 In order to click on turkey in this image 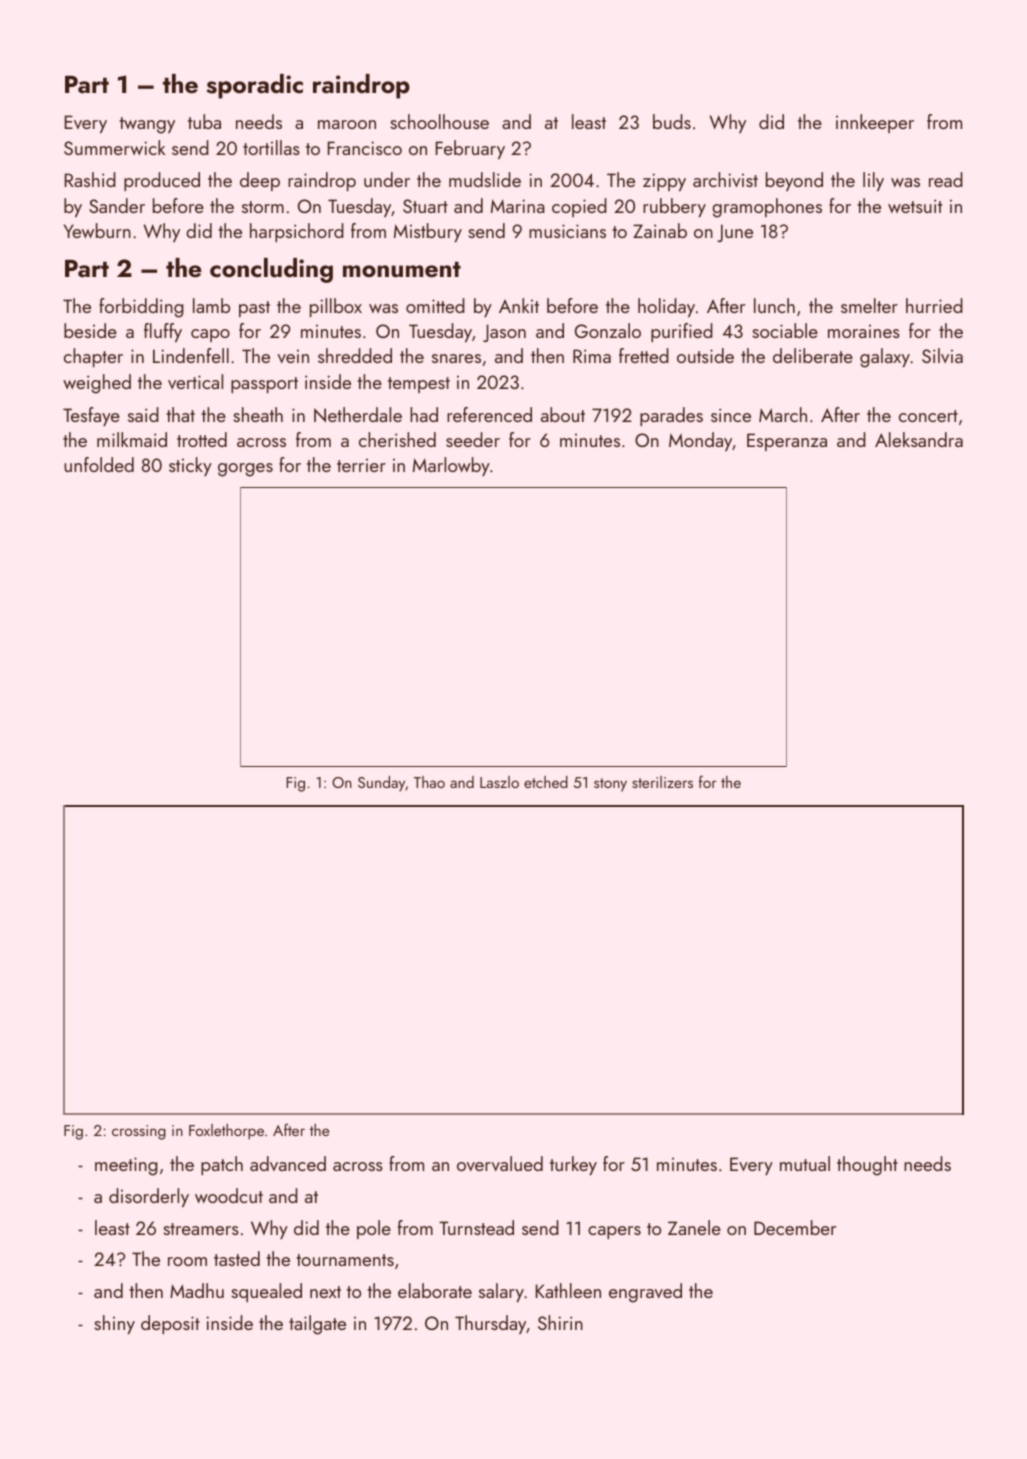, I will do `click(573, 1165)`.
